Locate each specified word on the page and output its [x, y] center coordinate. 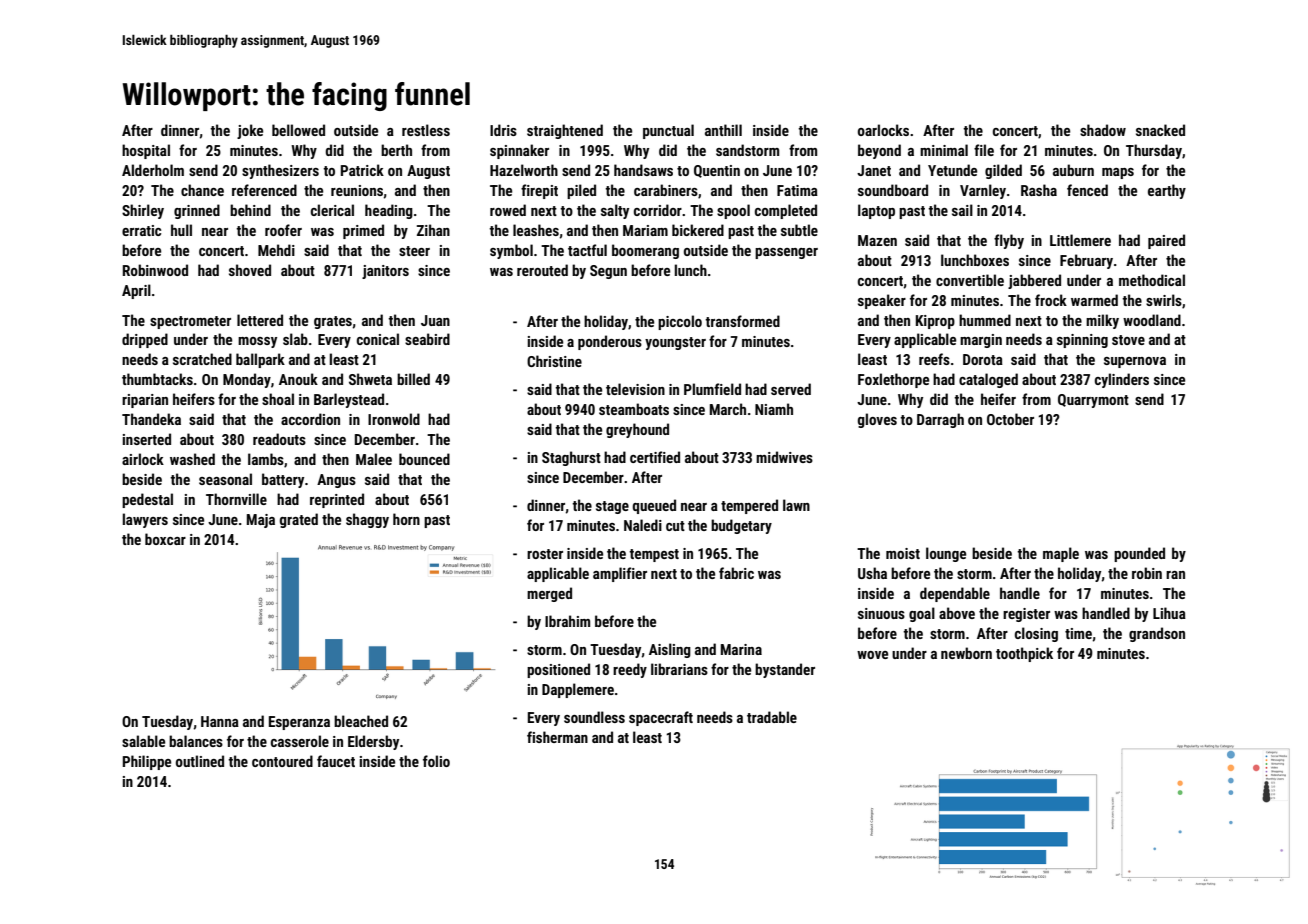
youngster [675, 343]
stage [612, 507]
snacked [1160, 130]
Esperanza [299, 723]
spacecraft [661, 718]
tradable [772, 717]
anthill [723, 130]
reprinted [337, 500]
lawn [796, 505]
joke [250, 131]
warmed [1094, 300]
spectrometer [190, 322]
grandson [1157, 634]
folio [436, 761]
